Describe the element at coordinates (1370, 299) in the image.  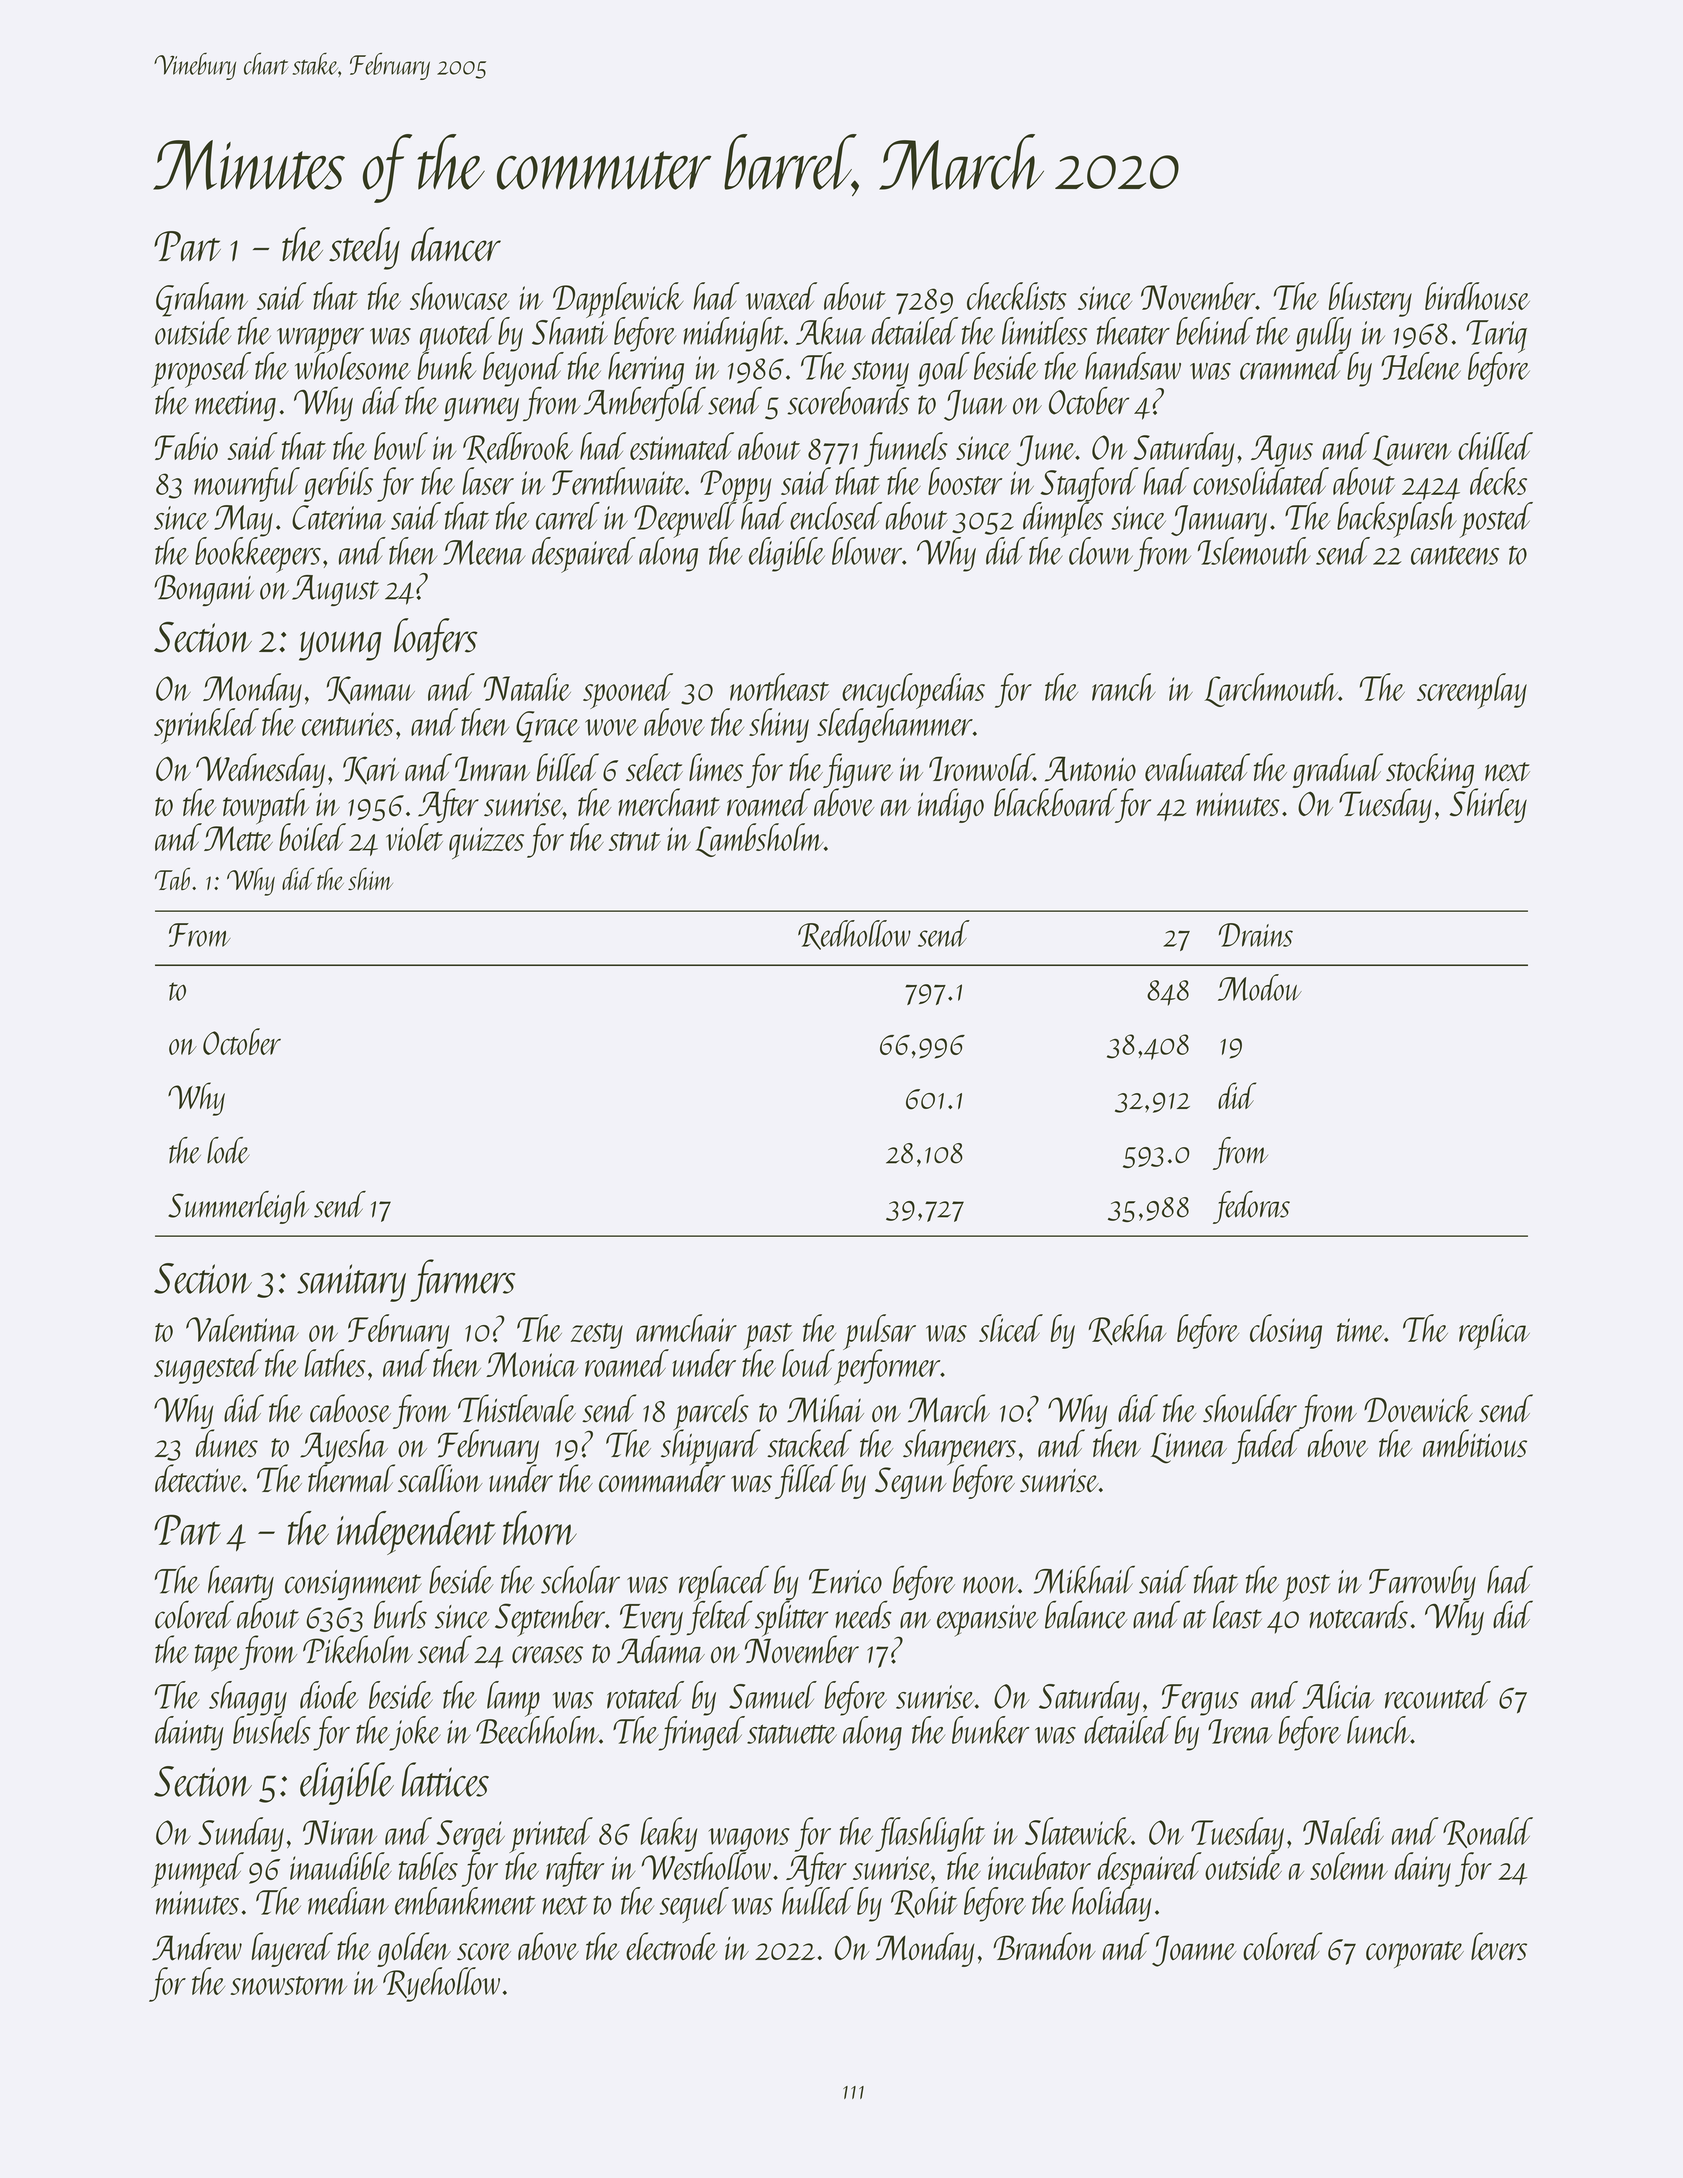
I see `blustery` at that location.
